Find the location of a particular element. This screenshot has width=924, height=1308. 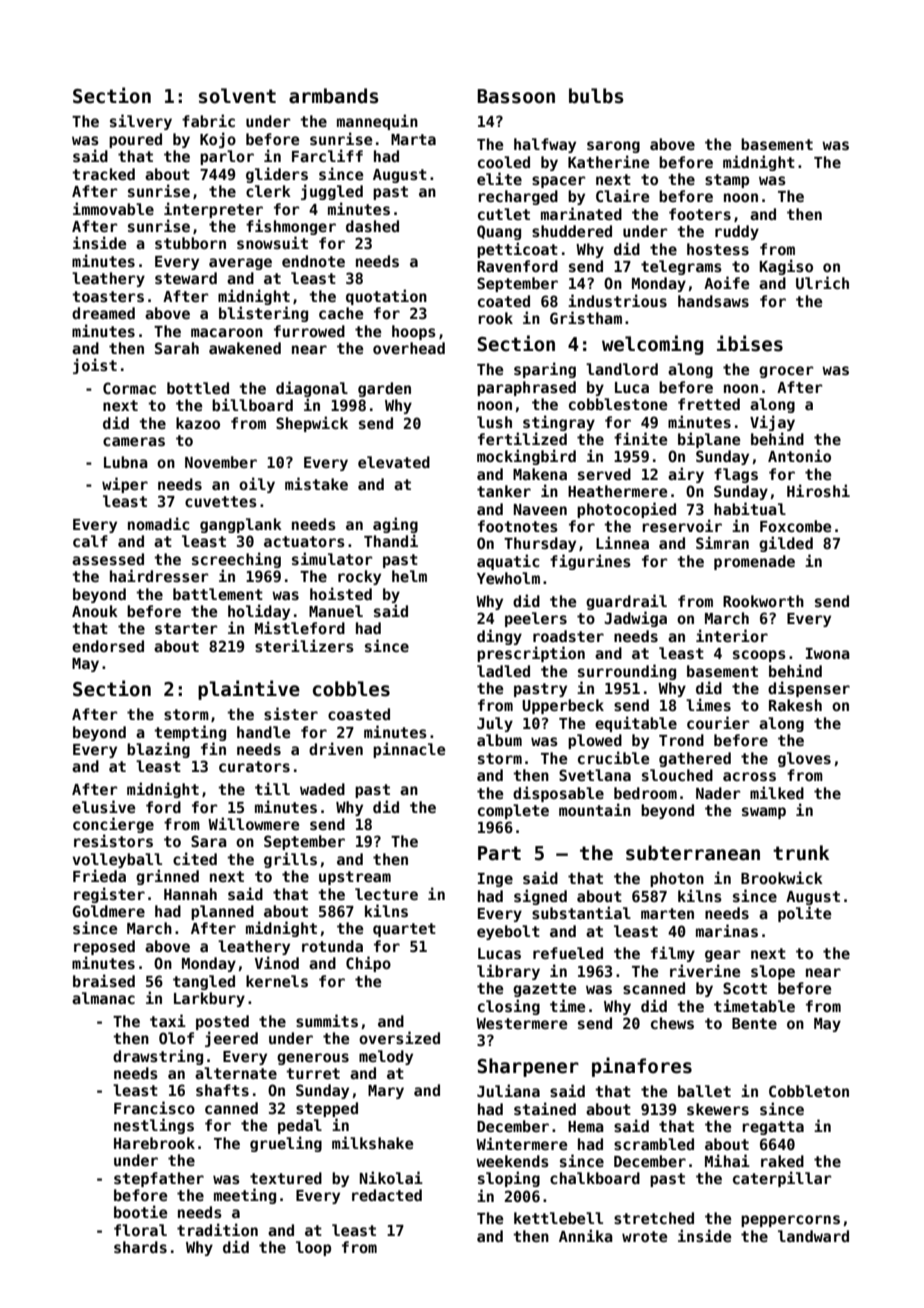

solvent is located at coordinates (237, 96).
